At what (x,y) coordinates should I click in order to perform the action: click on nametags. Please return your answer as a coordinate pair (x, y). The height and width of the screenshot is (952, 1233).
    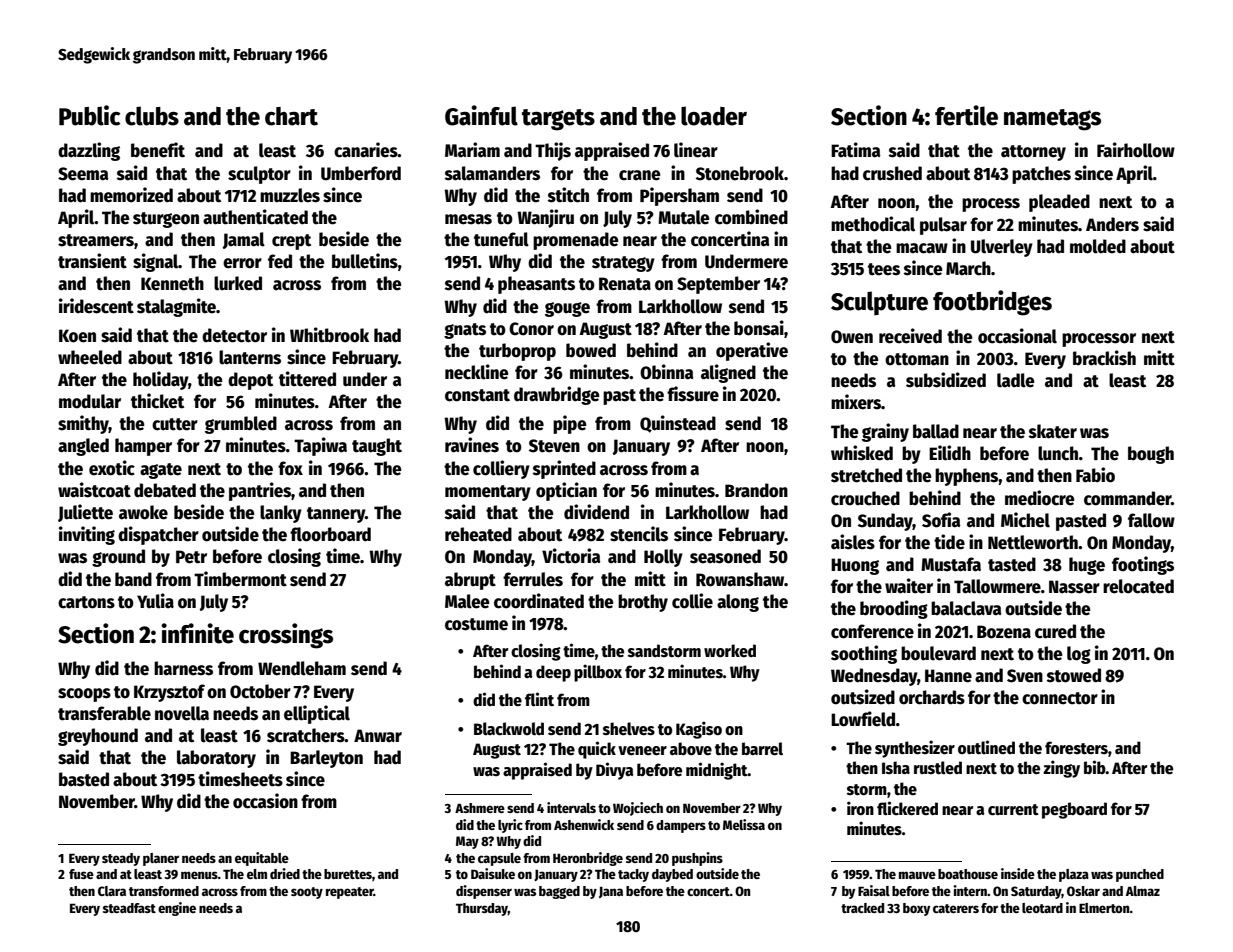
    Looking at the image, I should click on (1052, 120).
